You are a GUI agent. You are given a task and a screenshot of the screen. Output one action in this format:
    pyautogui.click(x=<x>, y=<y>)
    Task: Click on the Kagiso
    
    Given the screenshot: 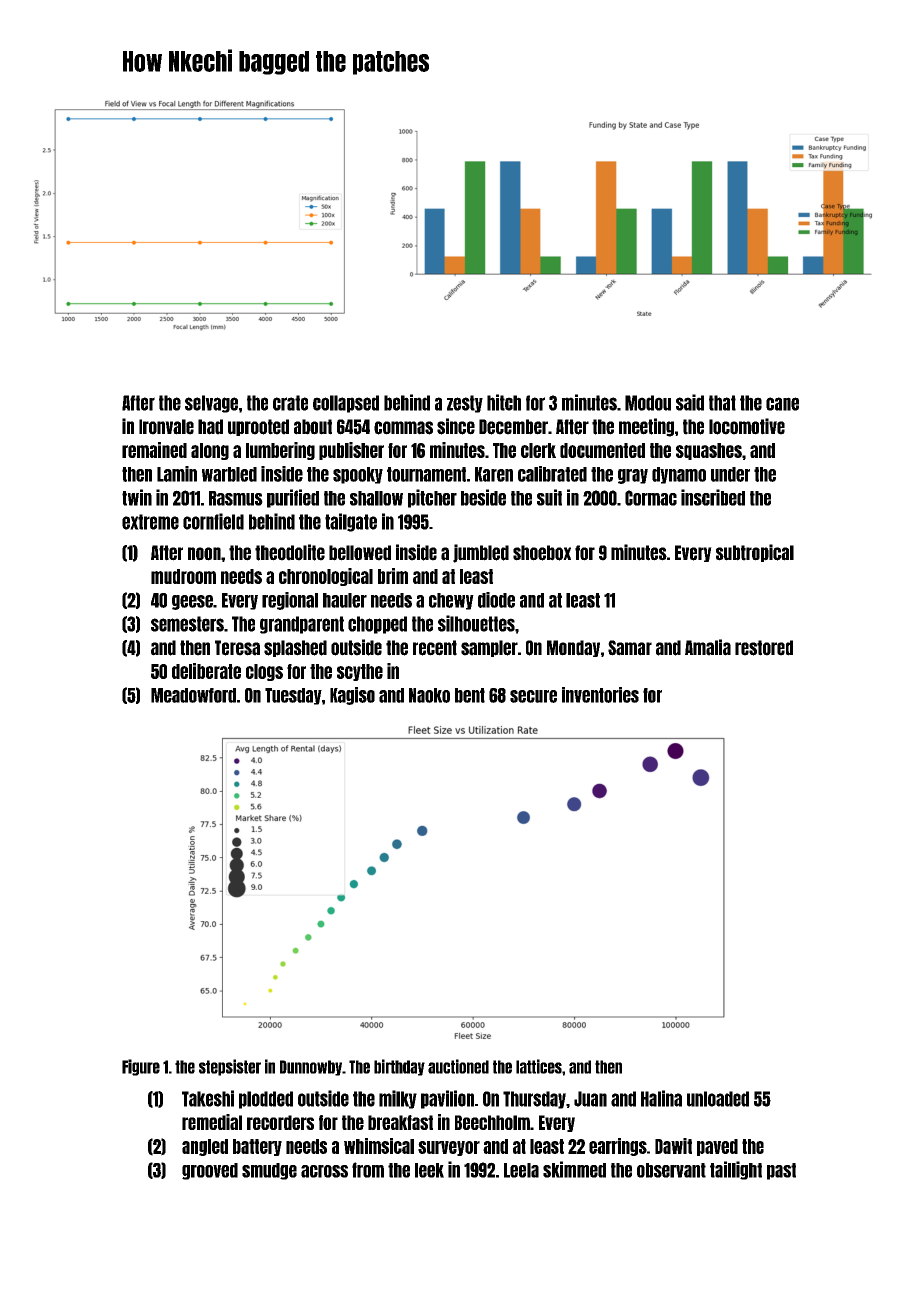 What is the action you would take?
    pyautogui.click(x=352, y=696)
